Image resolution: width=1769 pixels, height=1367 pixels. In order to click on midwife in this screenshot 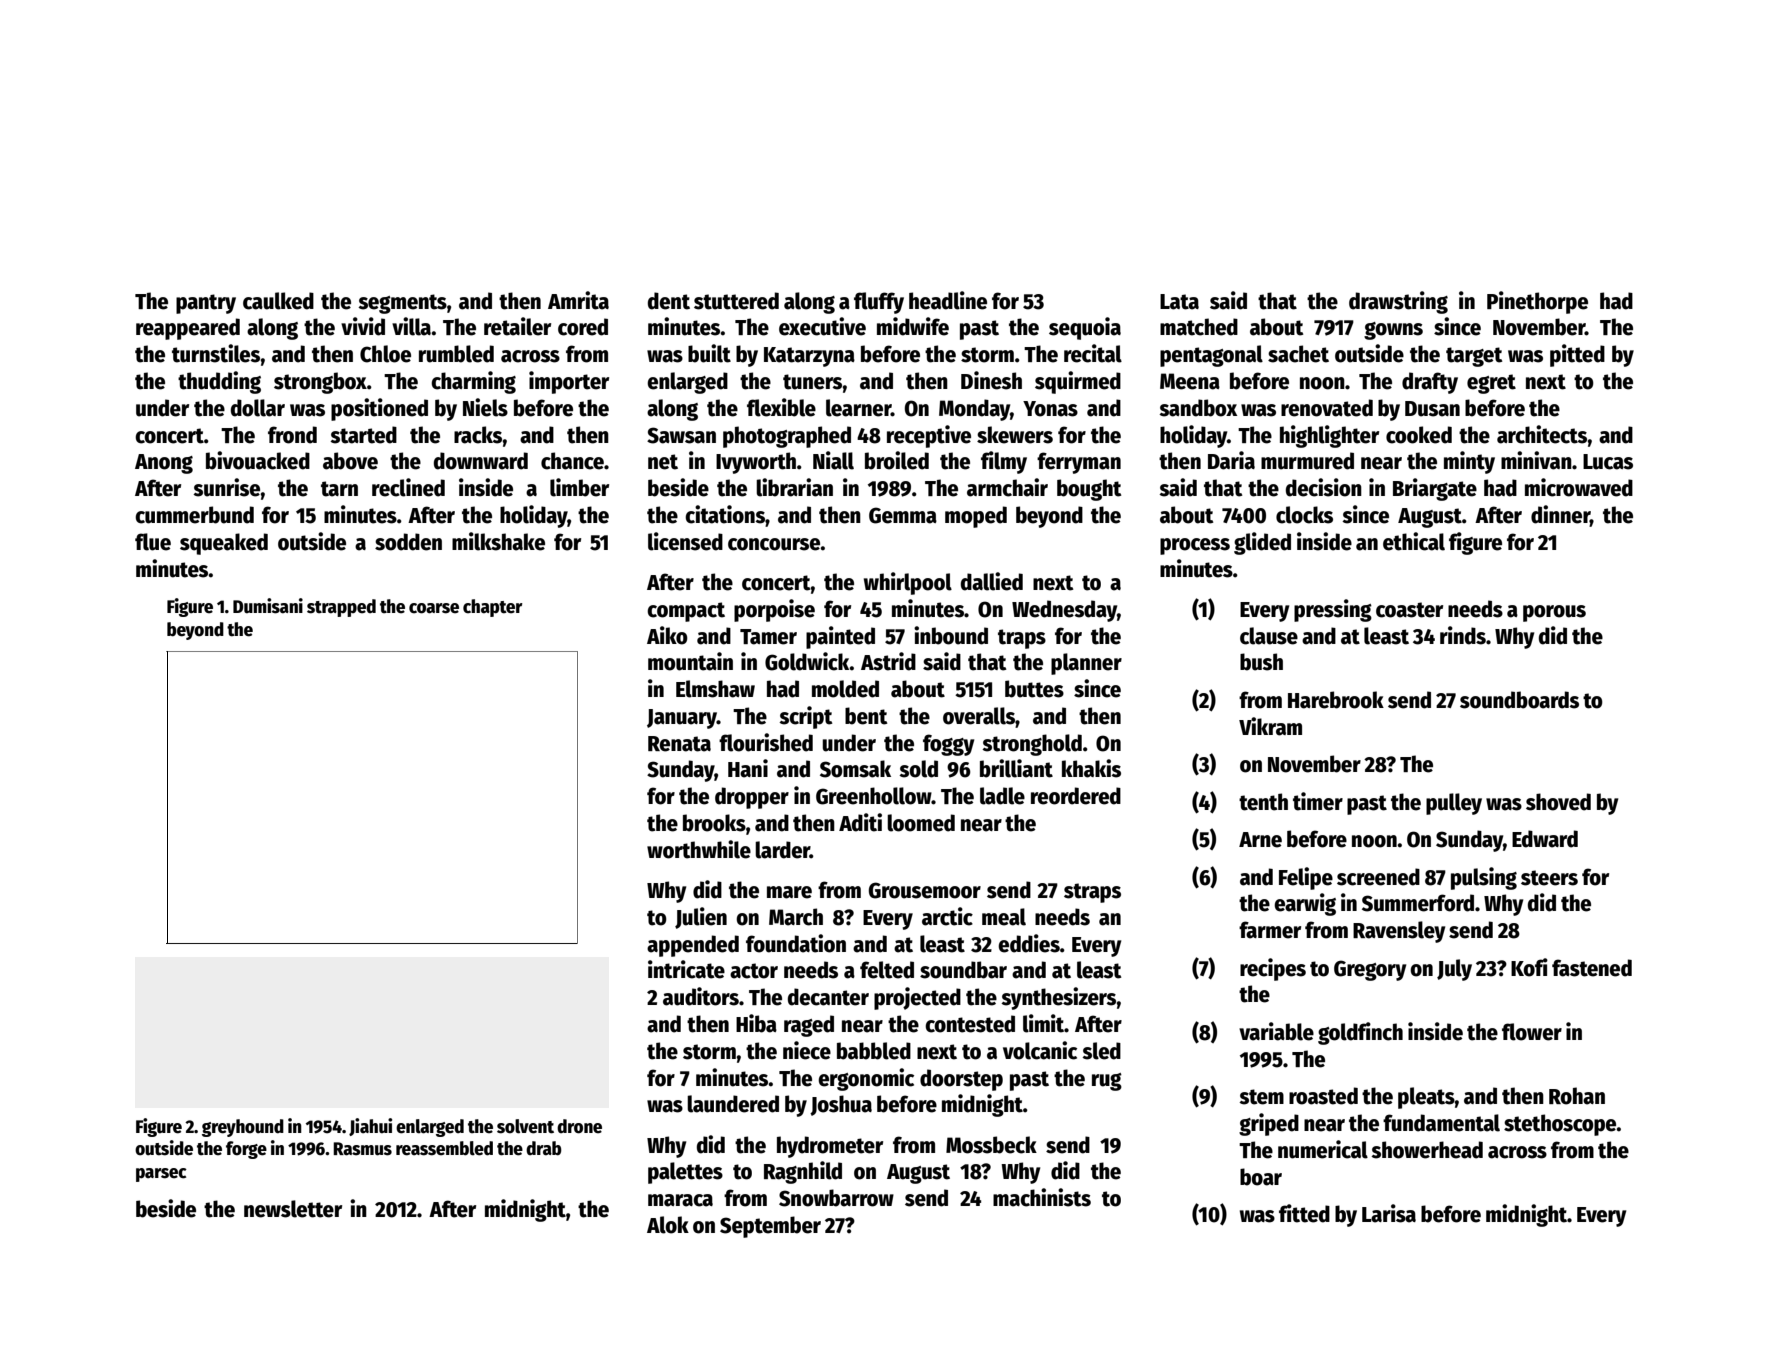, I will do `click(913, 326)`.
